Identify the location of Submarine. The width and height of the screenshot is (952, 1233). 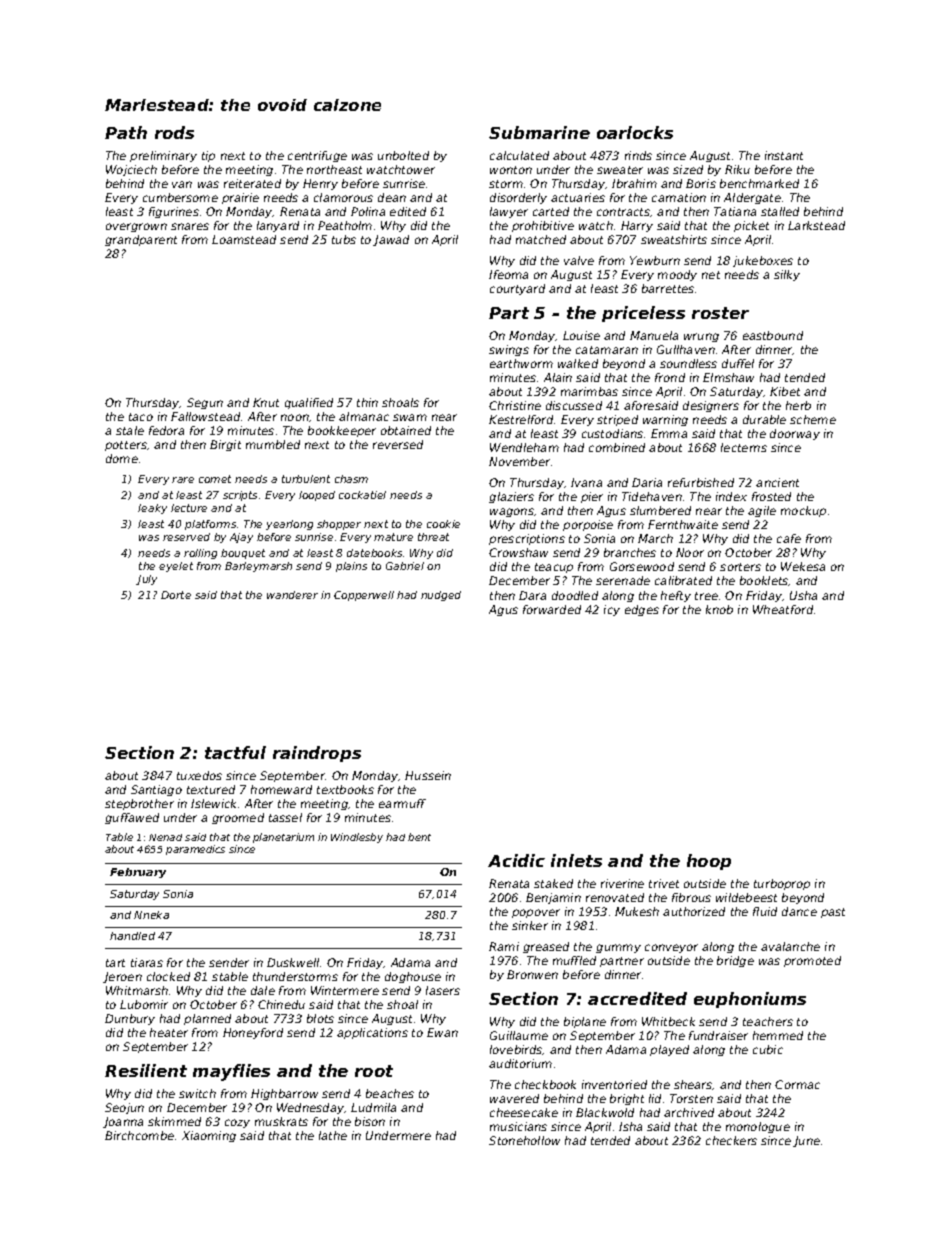
(539, 132).
